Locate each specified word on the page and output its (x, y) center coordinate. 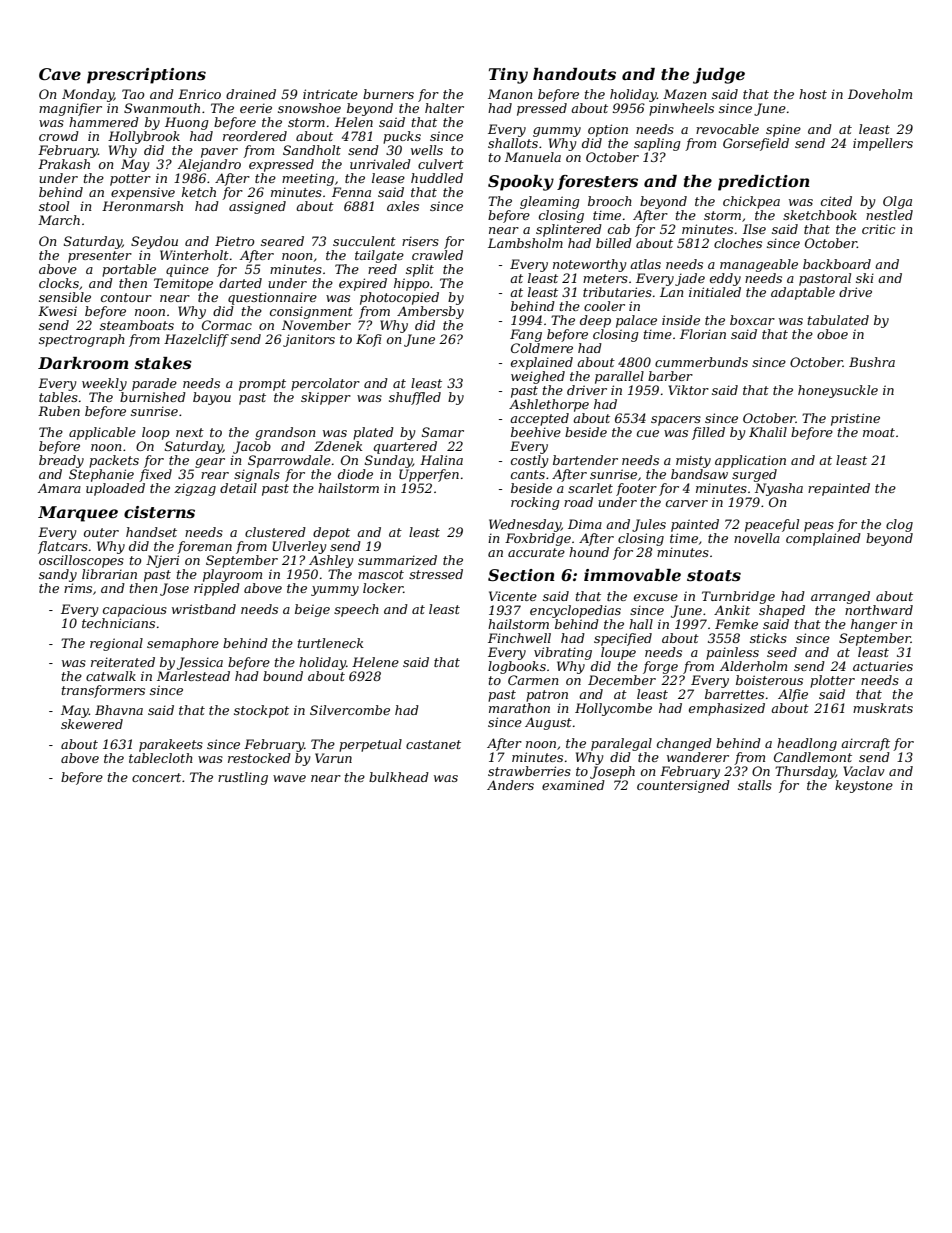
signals (257, 475)
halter (444, 108)
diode (355, 474)
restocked (259, 758)
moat (879, 432)
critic (878, 229)
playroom (232, 575)
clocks (59, 283)
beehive (536, 432)
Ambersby (430, 312)
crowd (59, 136)
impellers (883, 144)
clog (899, 525)
